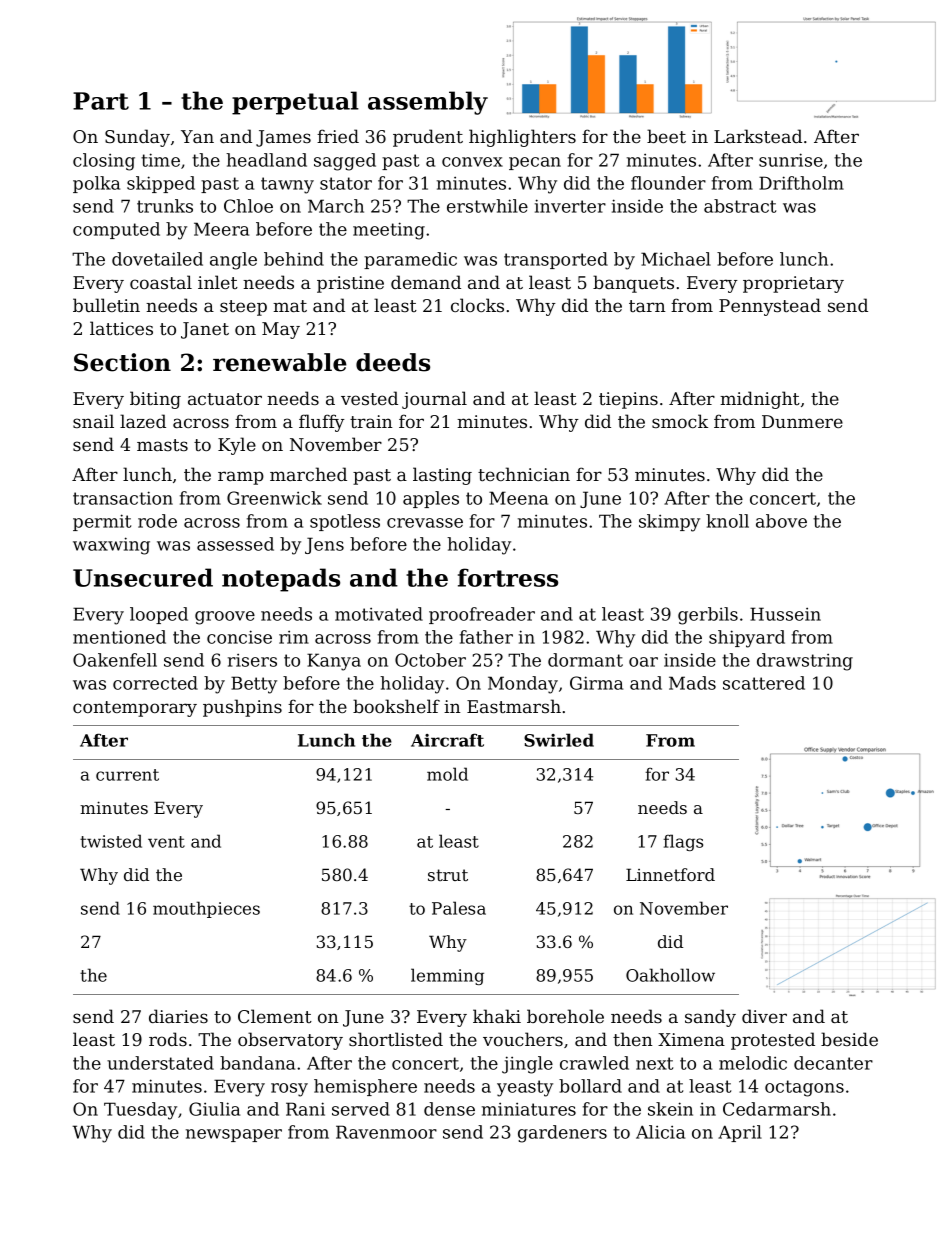 The image size is (952, 1233). I want to click on drawstring, so click(805, 662).
